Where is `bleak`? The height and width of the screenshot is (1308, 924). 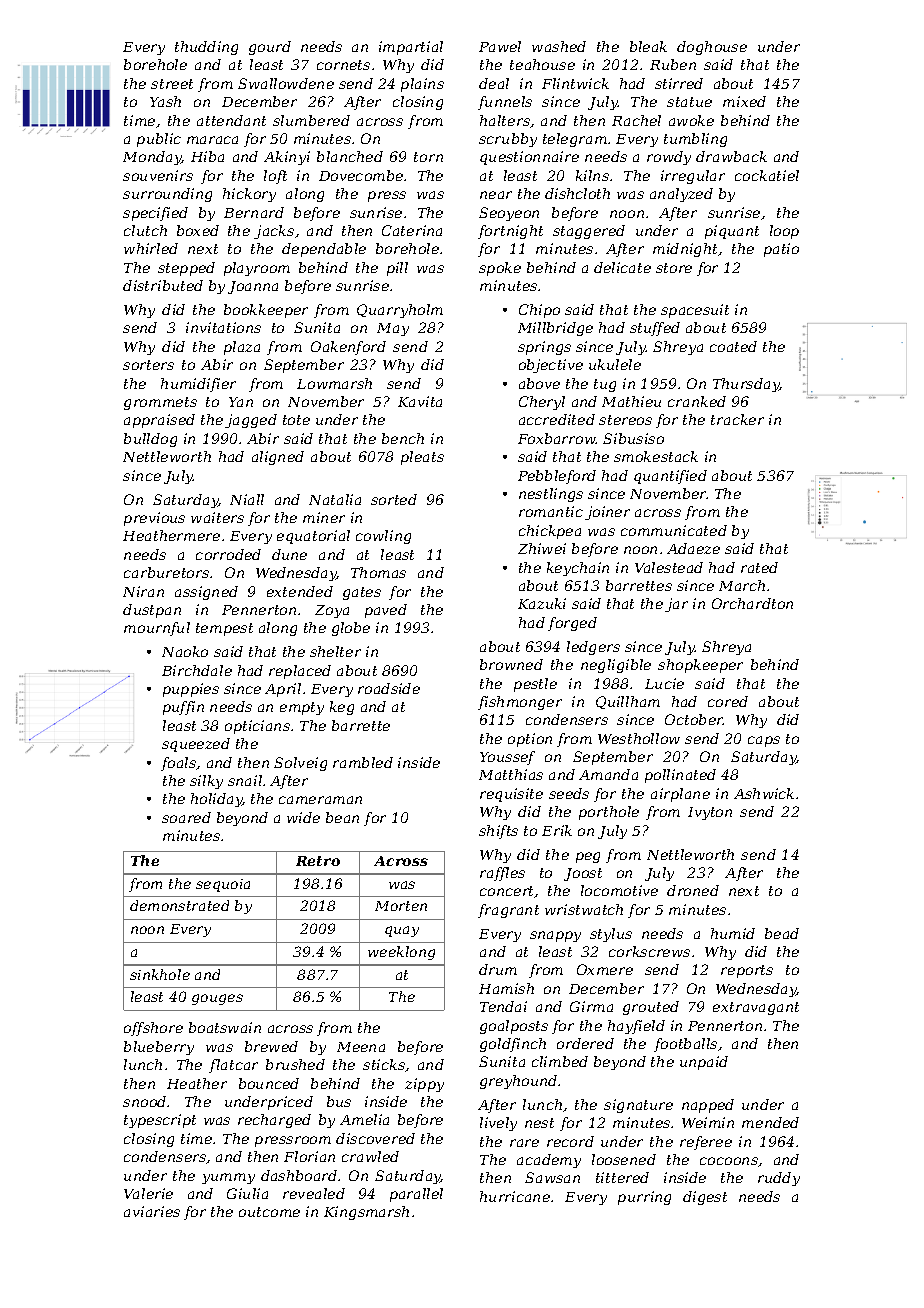 bleak is located at coordinates (648, 46).
